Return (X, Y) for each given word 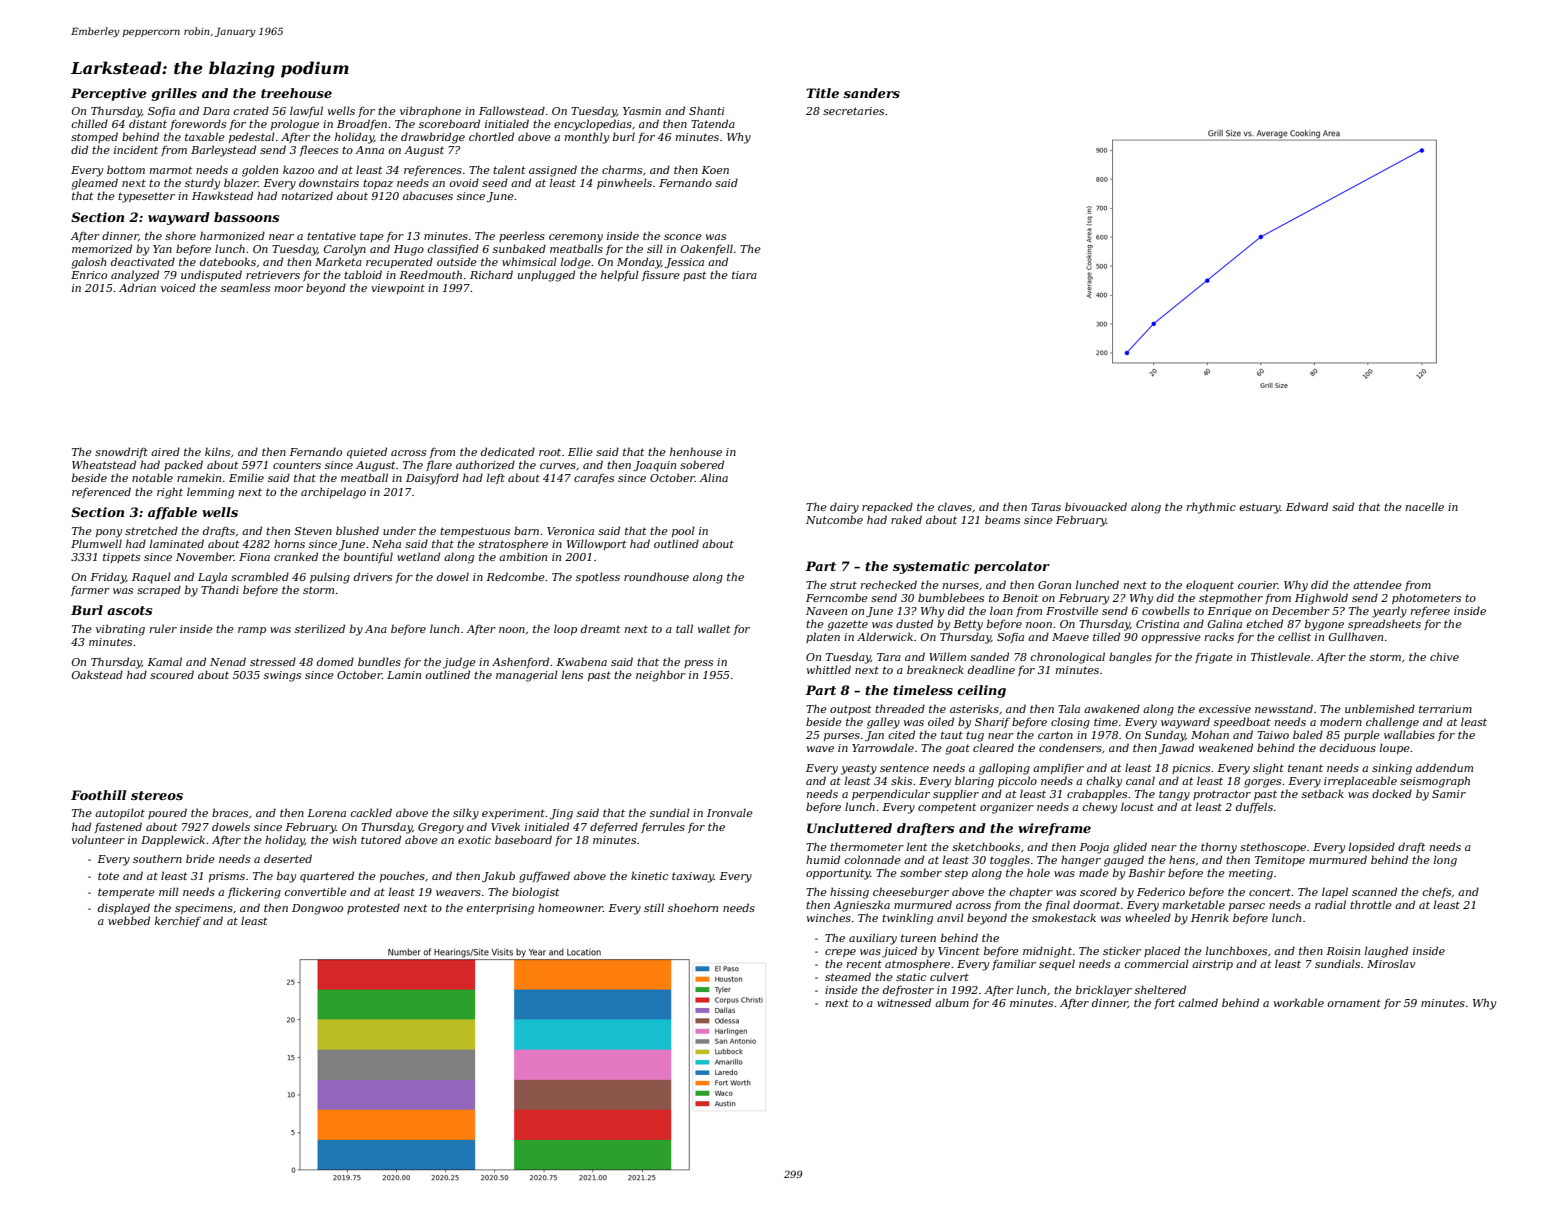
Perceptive (109, 94)
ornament (1354, 1003)
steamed (848, 976)
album (952, 1002)
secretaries (853, 111)
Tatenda (713, 123)
